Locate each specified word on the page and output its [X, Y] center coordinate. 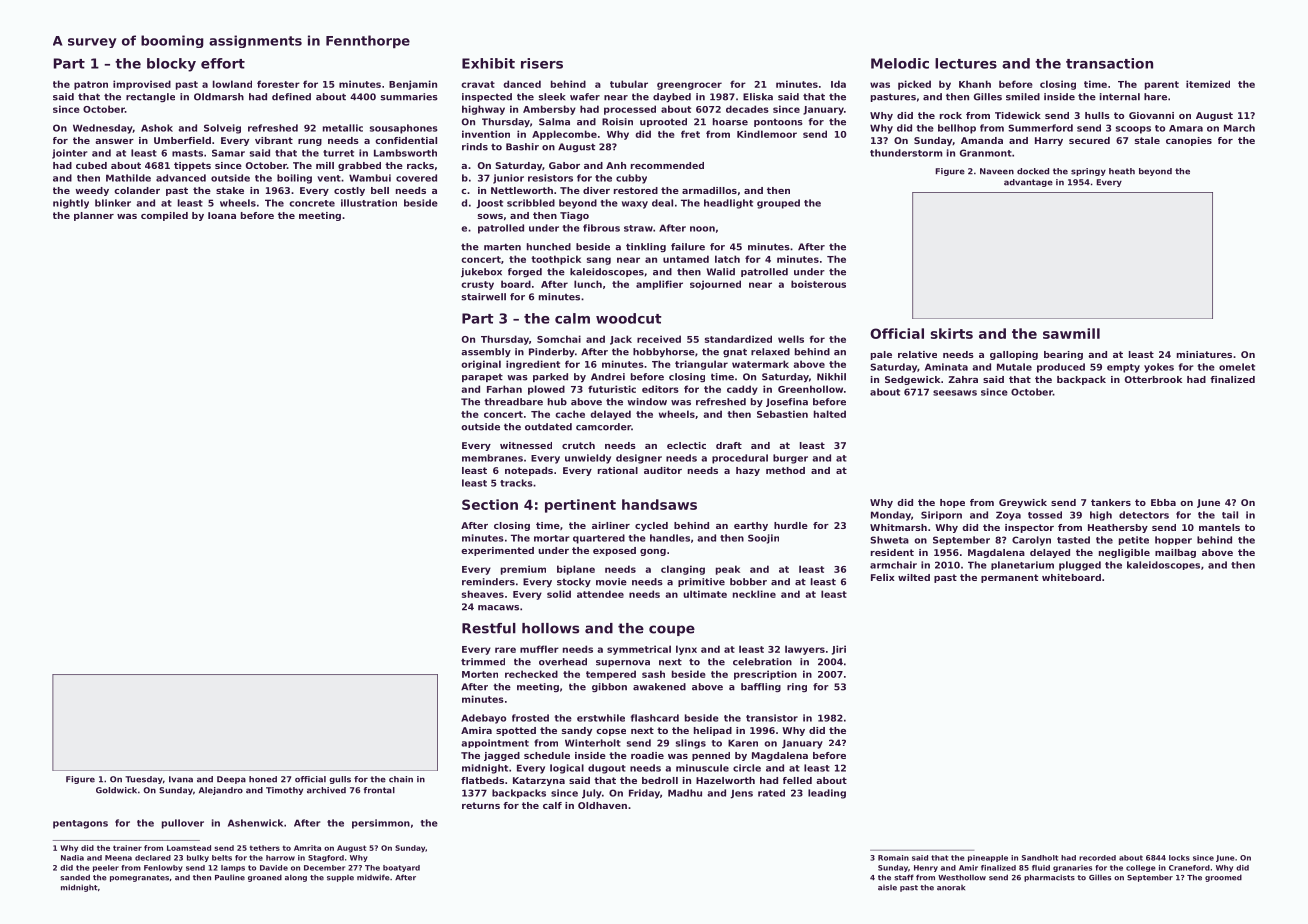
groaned [265, 878]
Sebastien [782, 414]
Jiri [839, 650]
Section [490, 504]
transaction [1109, 63]
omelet [1237, 367]
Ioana [222, 215]
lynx [686, 650]
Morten [480, 674]
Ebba [1163, 502]
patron [91, 85]
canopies [1189, 141]
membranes [492, 458]
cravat [478, 84]
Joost [489, 204]
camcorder [603, 427]
